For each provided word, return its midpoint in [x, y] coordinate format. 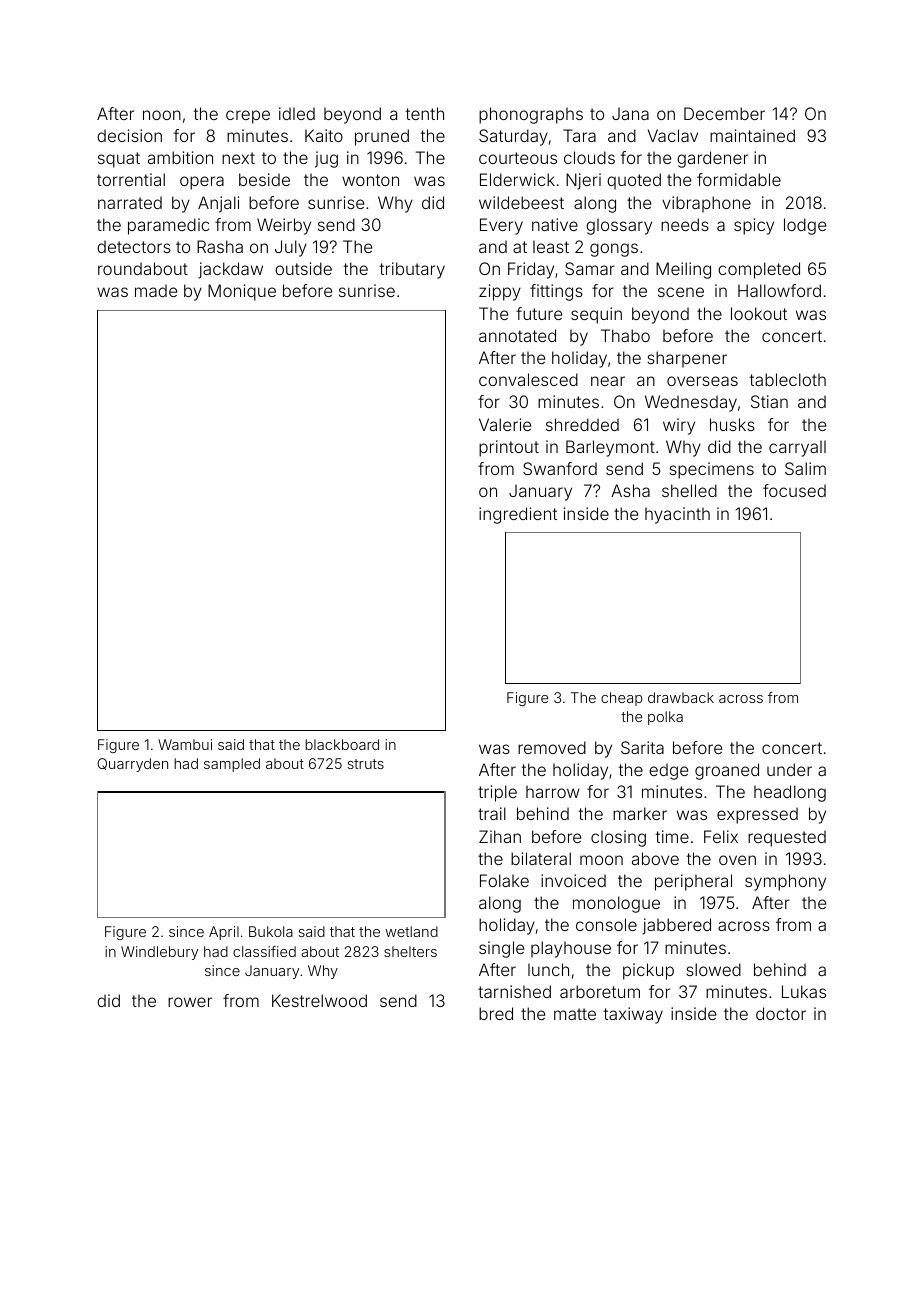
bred [496, 1013]
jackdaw [230, 270]
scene [681, 292]
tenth [425, 113]
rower [190, 1002]
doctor [781, 1013]
